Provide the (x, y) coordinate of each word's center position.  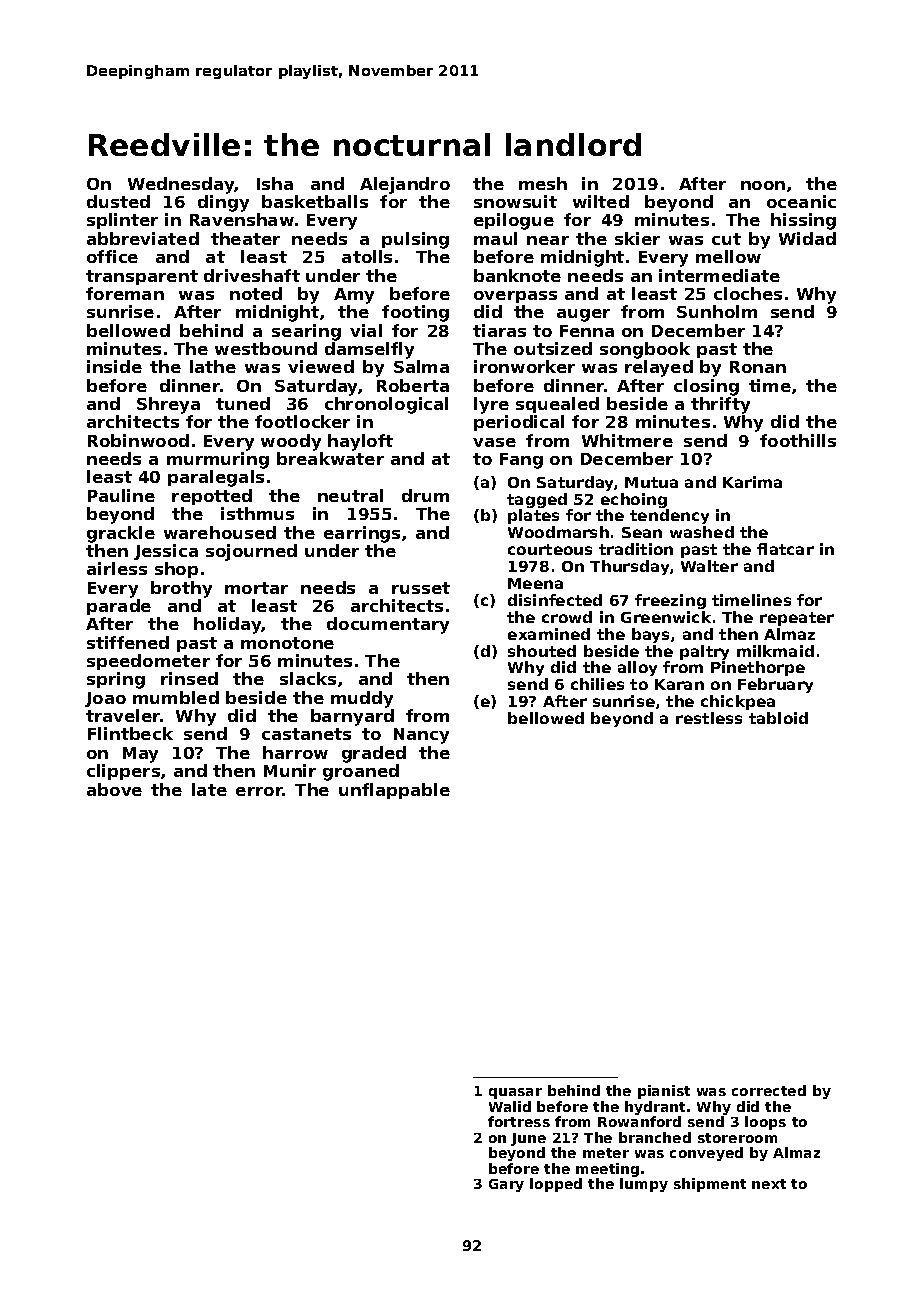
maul (495, 238)
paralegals (216, 478)
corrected (769, 1090)
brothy (181, 589)
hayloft (360, 442)
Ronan (758, 367)
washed (702, 532)
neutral (350, 495)
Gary (506, 1185)
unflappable (394, 791)
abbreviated (143, 238)
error (259, 791)
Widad (807, 238)
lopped (556, 1185)
